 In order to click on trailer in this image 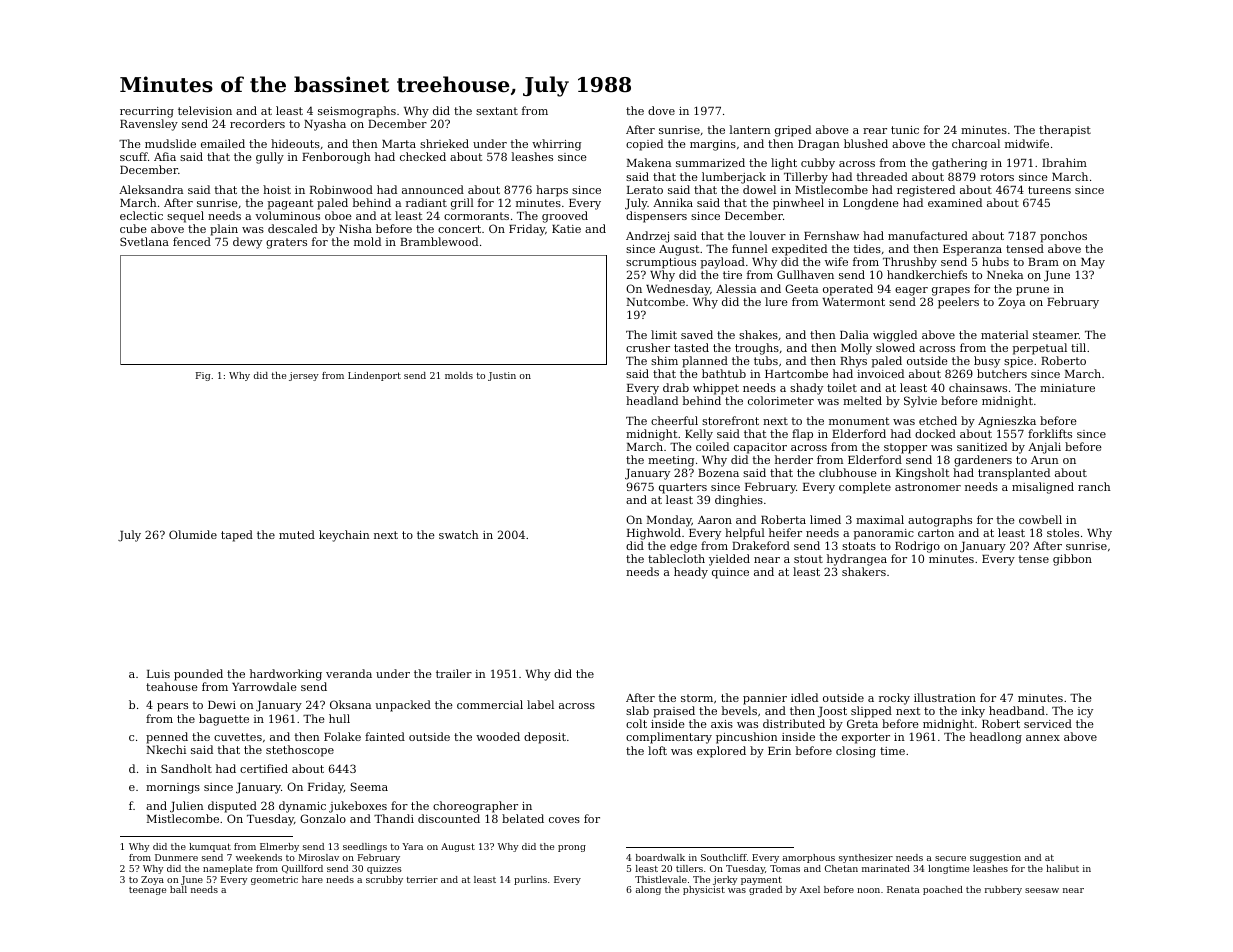, I will do `click(454, 673)`.
